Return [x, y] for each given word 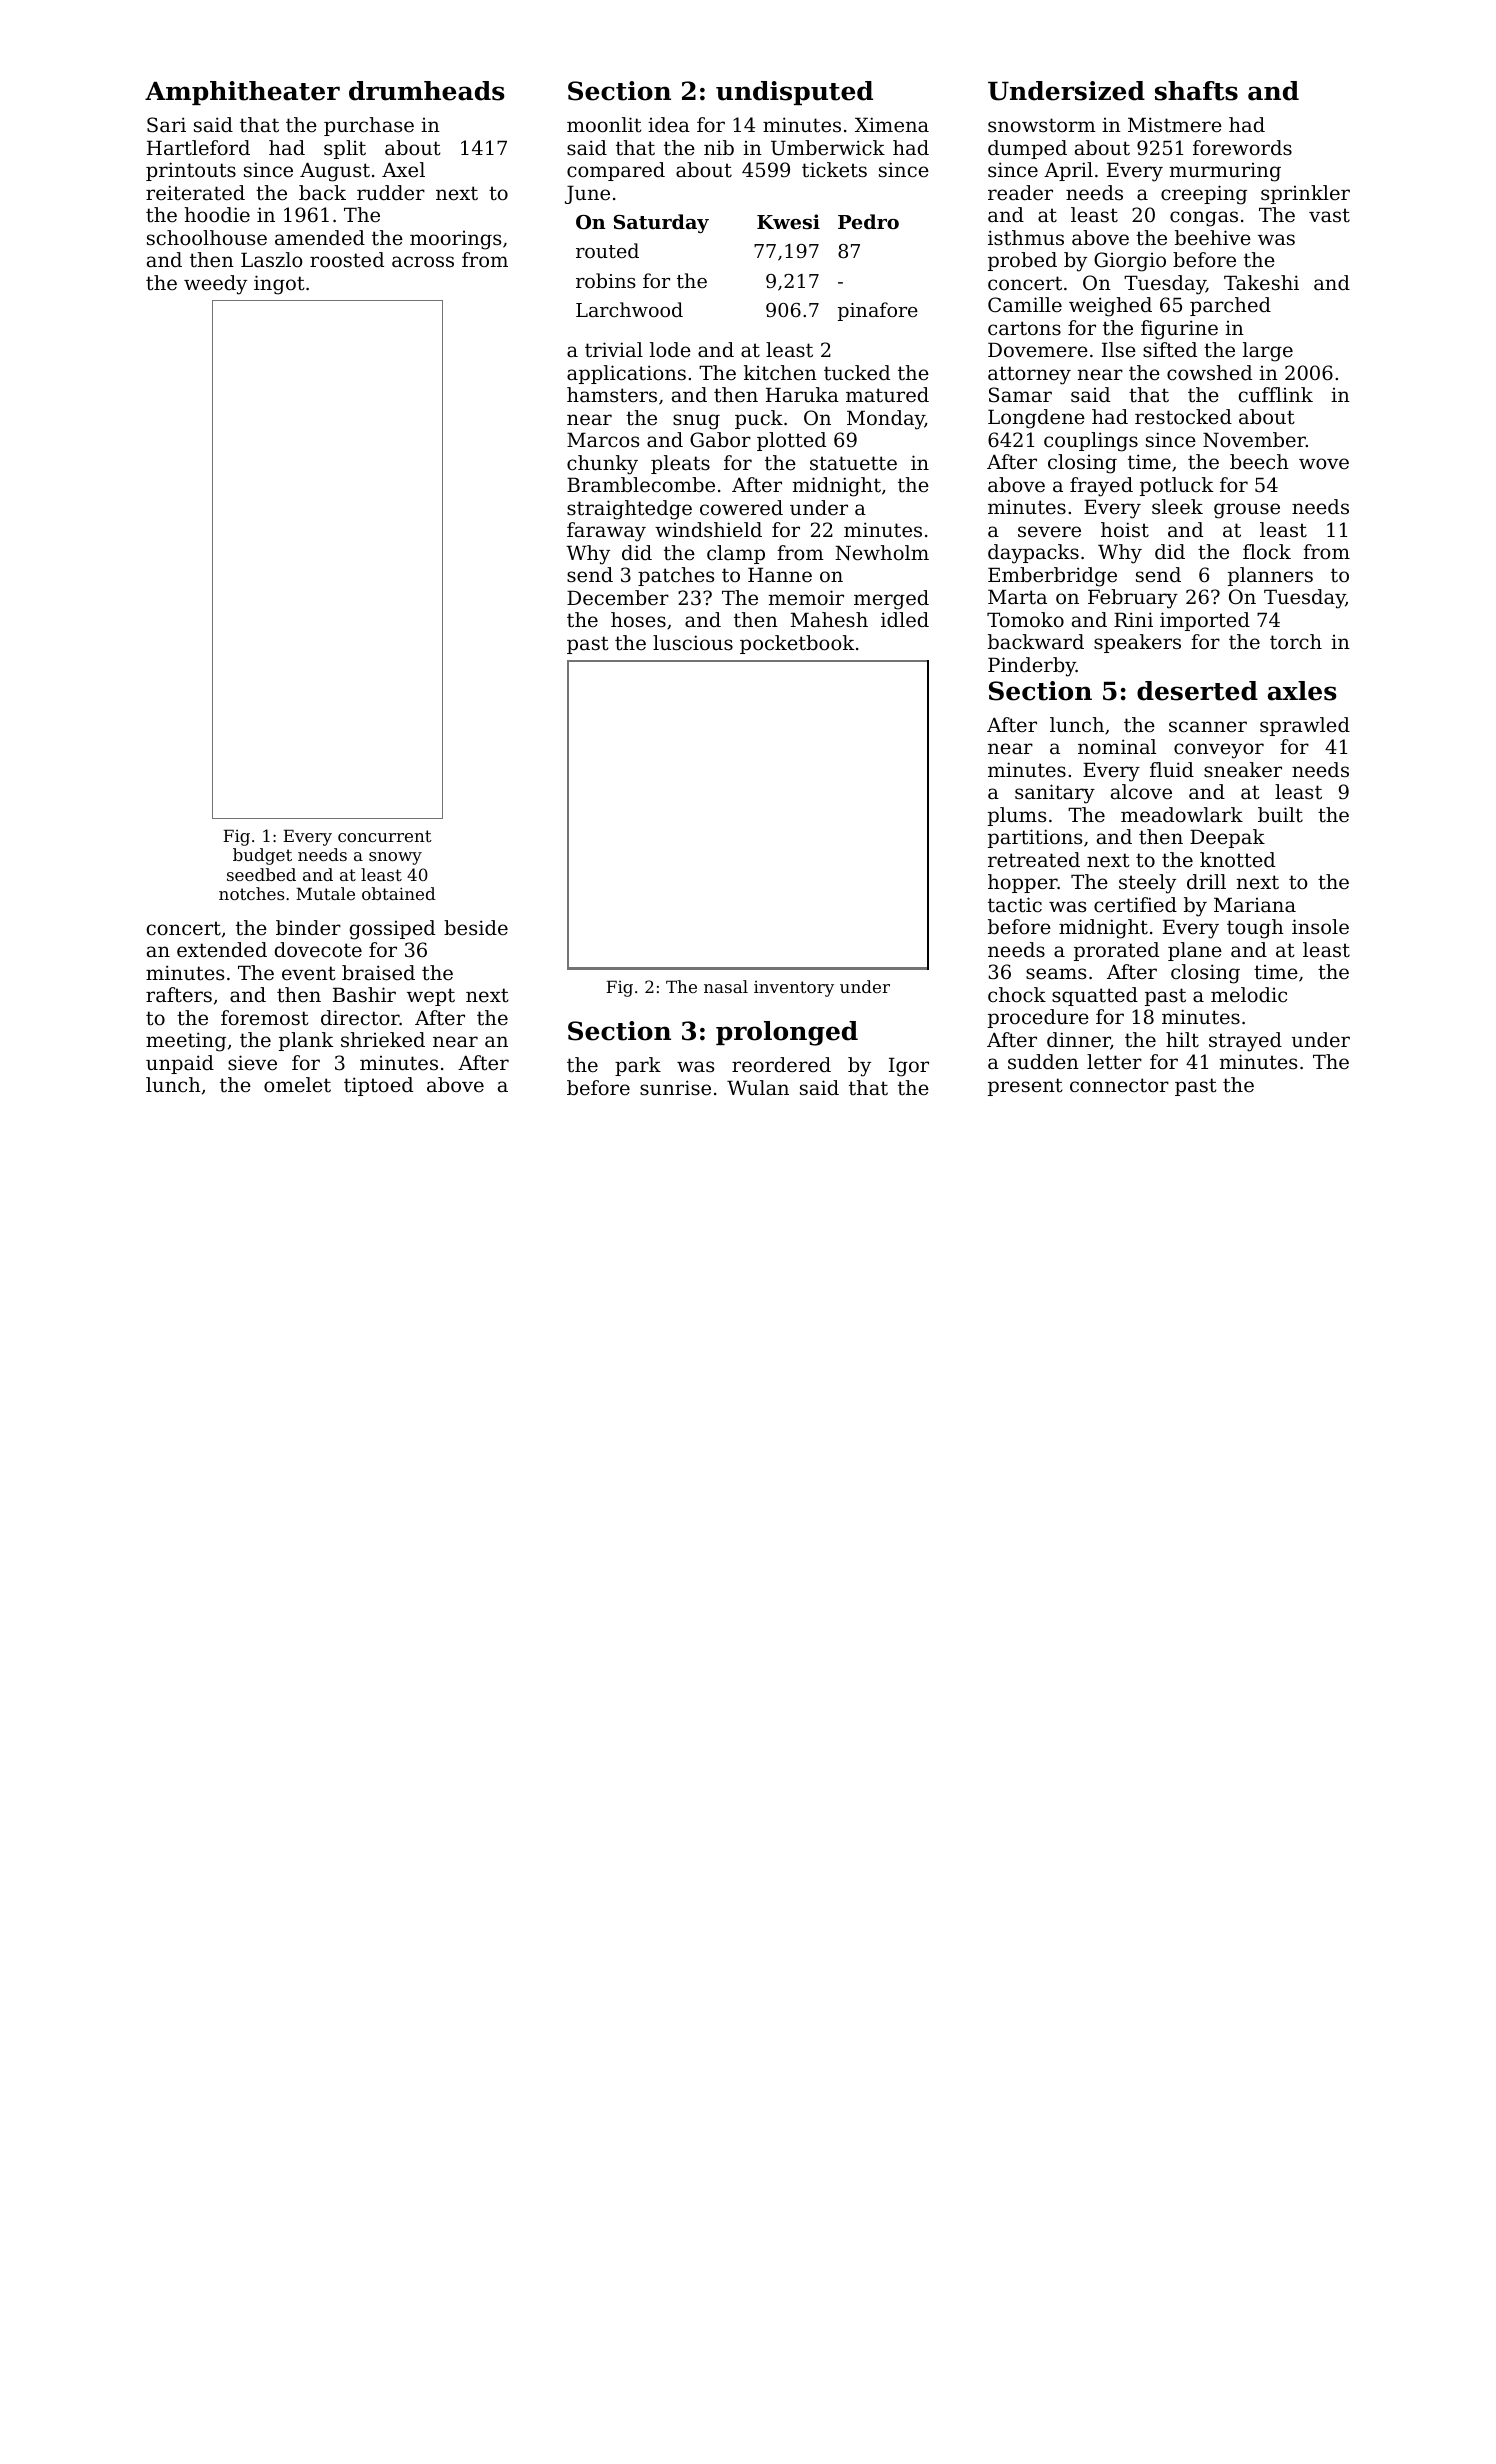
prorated [1116, 951]
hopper [1023, 883]
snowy [395, 858]
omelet [297, 1085]
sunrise [675, 1088]
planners [1270, 576]
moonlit [604, 125]
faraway [606, 532]
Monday [886, 420]
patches [676, 576]
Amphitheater [242, 93]
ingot [279, 285]
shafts [1196, 91]
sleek [1177, 507]
